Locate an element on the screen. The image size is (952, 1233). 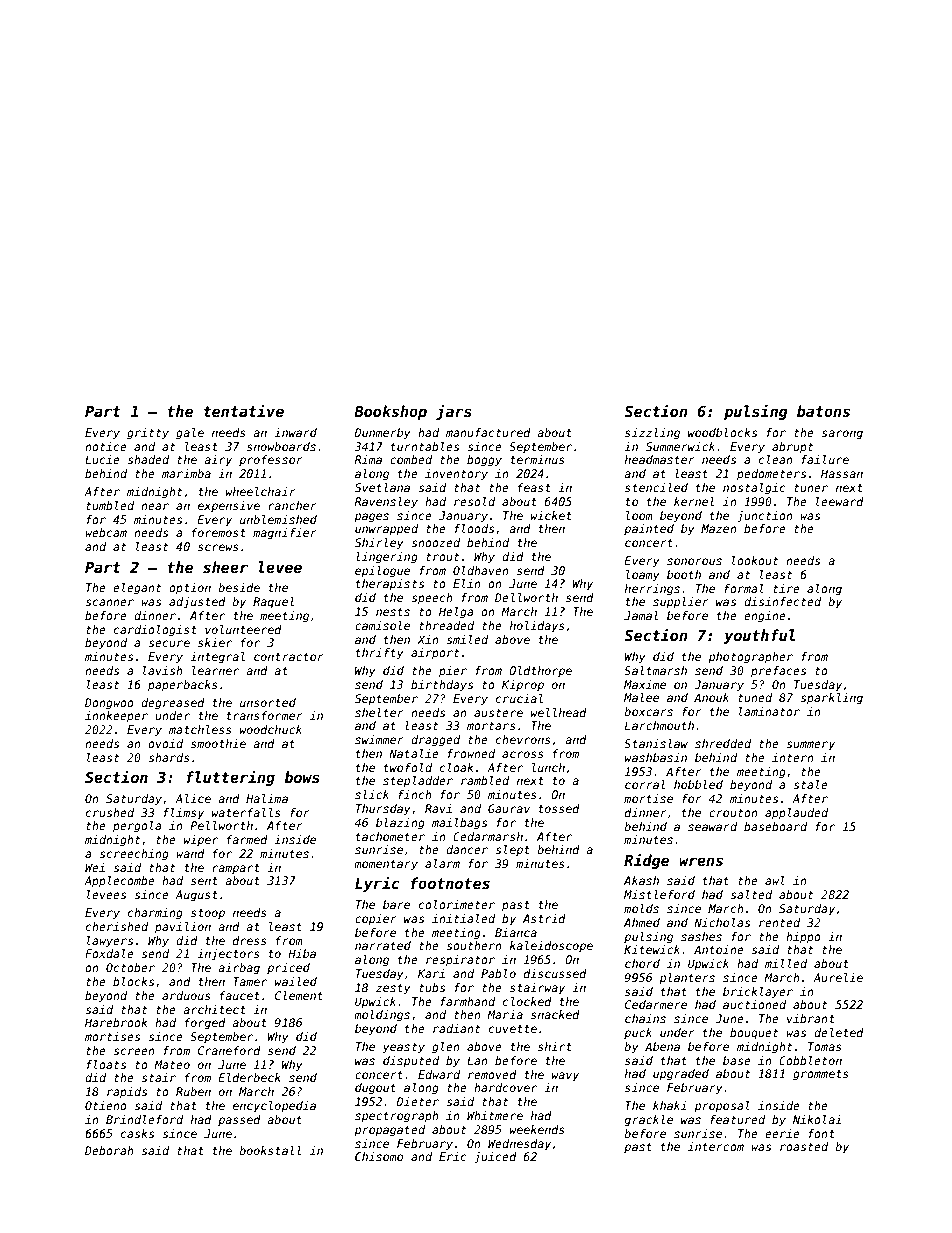
priced is located at coordinates (288, 969).
